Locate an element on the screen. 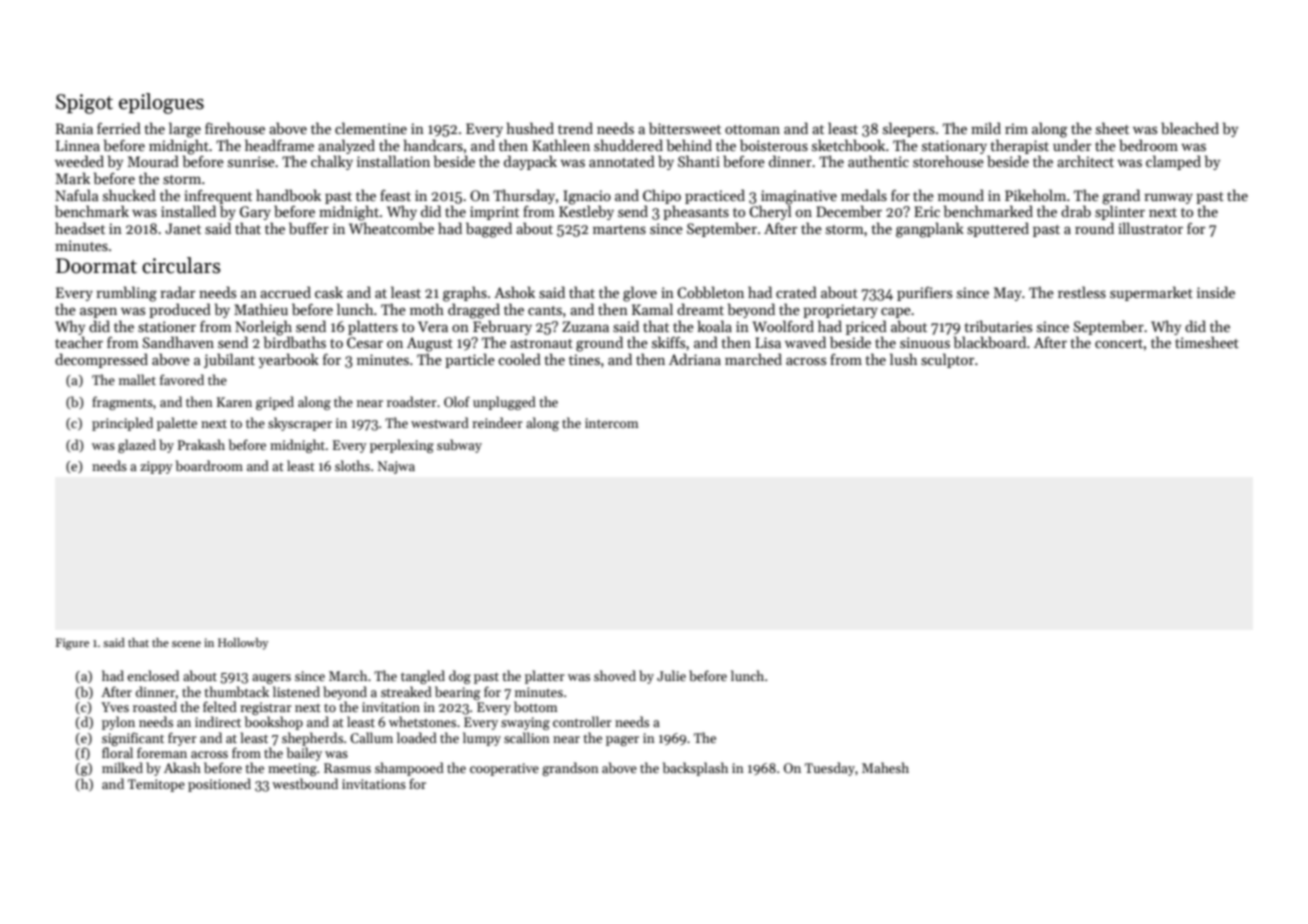 The width and height of the screenshot is (1308, 924). westbound is located at coordinates (305, 783).
